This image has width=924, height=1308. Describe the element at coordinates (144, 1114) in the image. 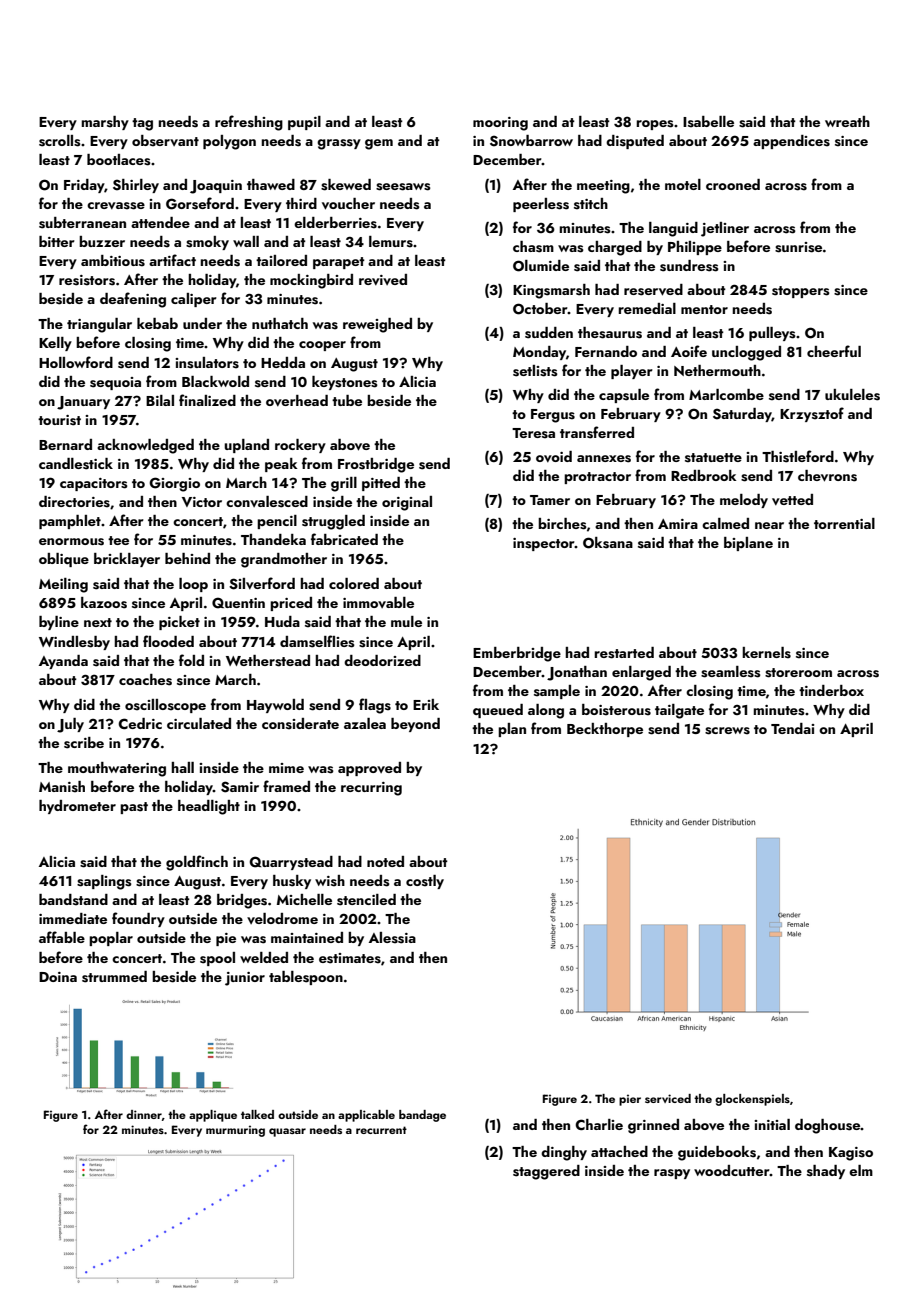

I see `dinner` at that location.
